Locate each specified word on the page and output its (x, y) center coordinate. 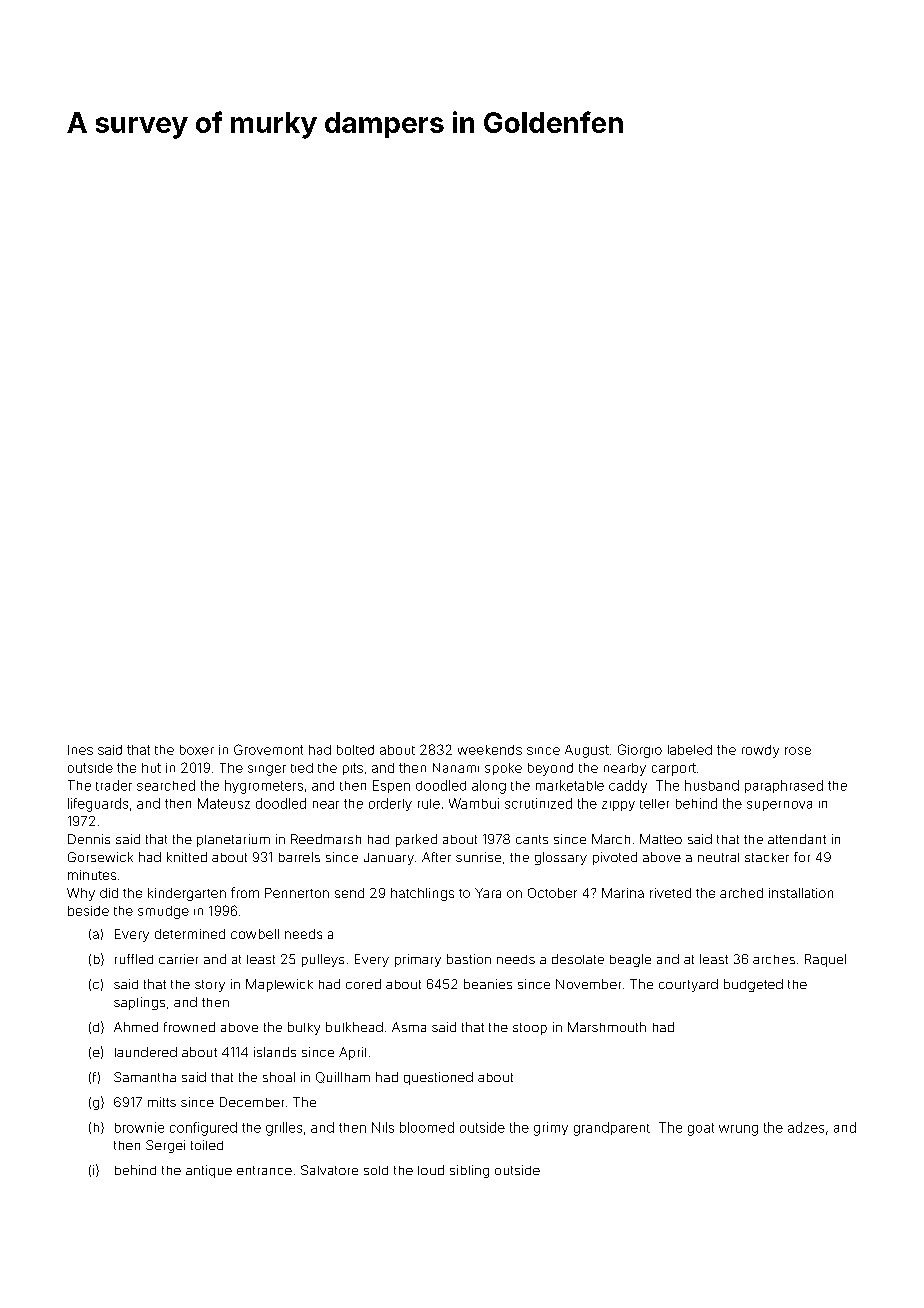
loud (431, 1170)
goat (701, 1129)
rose (798, 751)
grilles (284, 1129)
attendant (797, 839)
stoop (530, 1029)
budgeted (753, 985)
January (389, 859)
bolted (355, 750)
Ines (80, 750)
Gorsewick (100, 857)
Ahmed (136, 1027)
